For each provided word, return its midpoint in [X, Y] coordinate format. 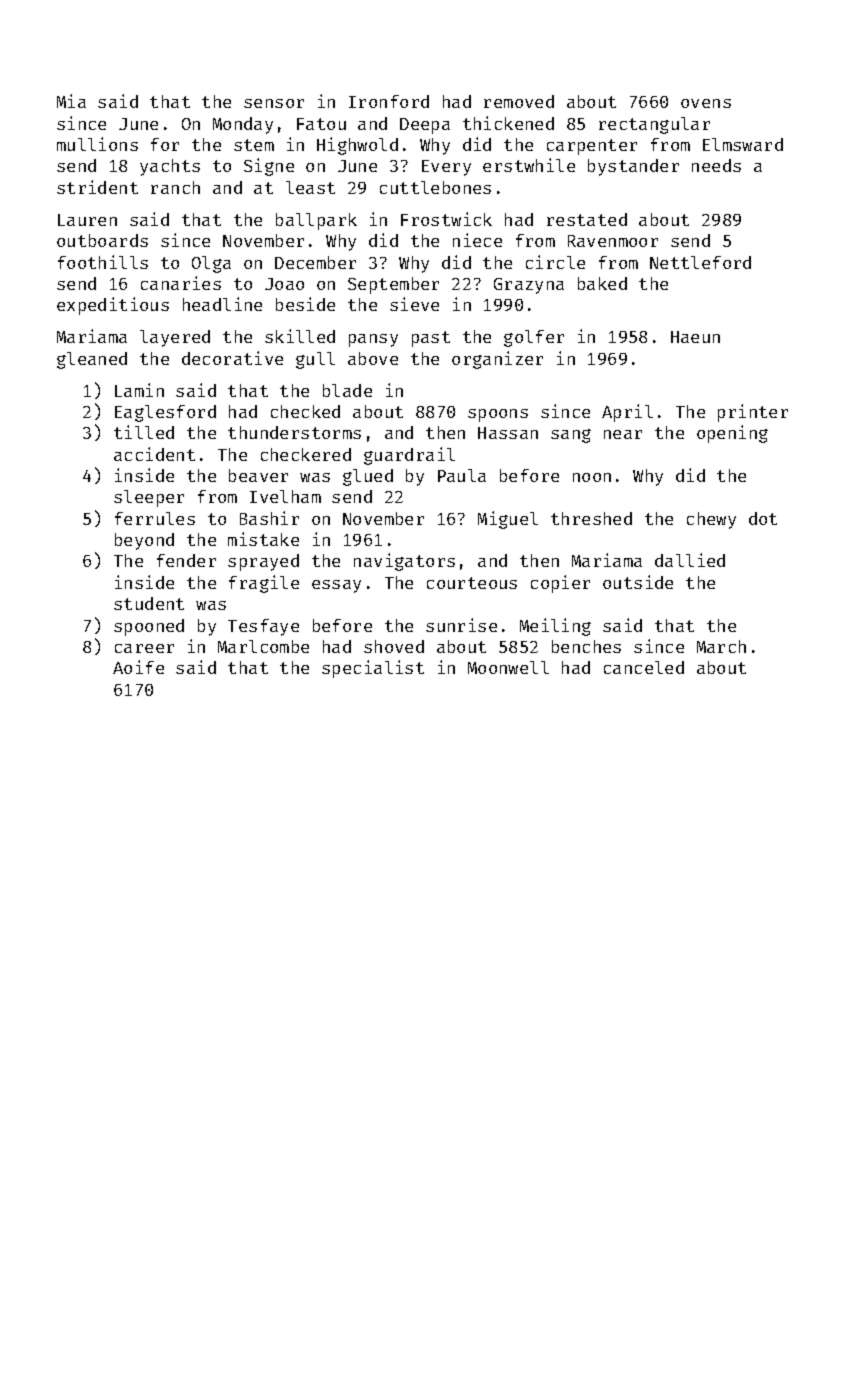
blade [347, 390]
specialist [373, 669]
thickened [508, 123]
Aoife [138, 667]
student [149, 603]
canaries [181, 283]
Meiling [555, 627]
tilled [144, 432]
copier [560, 584]
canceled [644, 667]
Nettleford [700, 262]
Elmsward [743, 144]
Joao [284, 284]
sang [571, 436]
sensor [274, 103]
